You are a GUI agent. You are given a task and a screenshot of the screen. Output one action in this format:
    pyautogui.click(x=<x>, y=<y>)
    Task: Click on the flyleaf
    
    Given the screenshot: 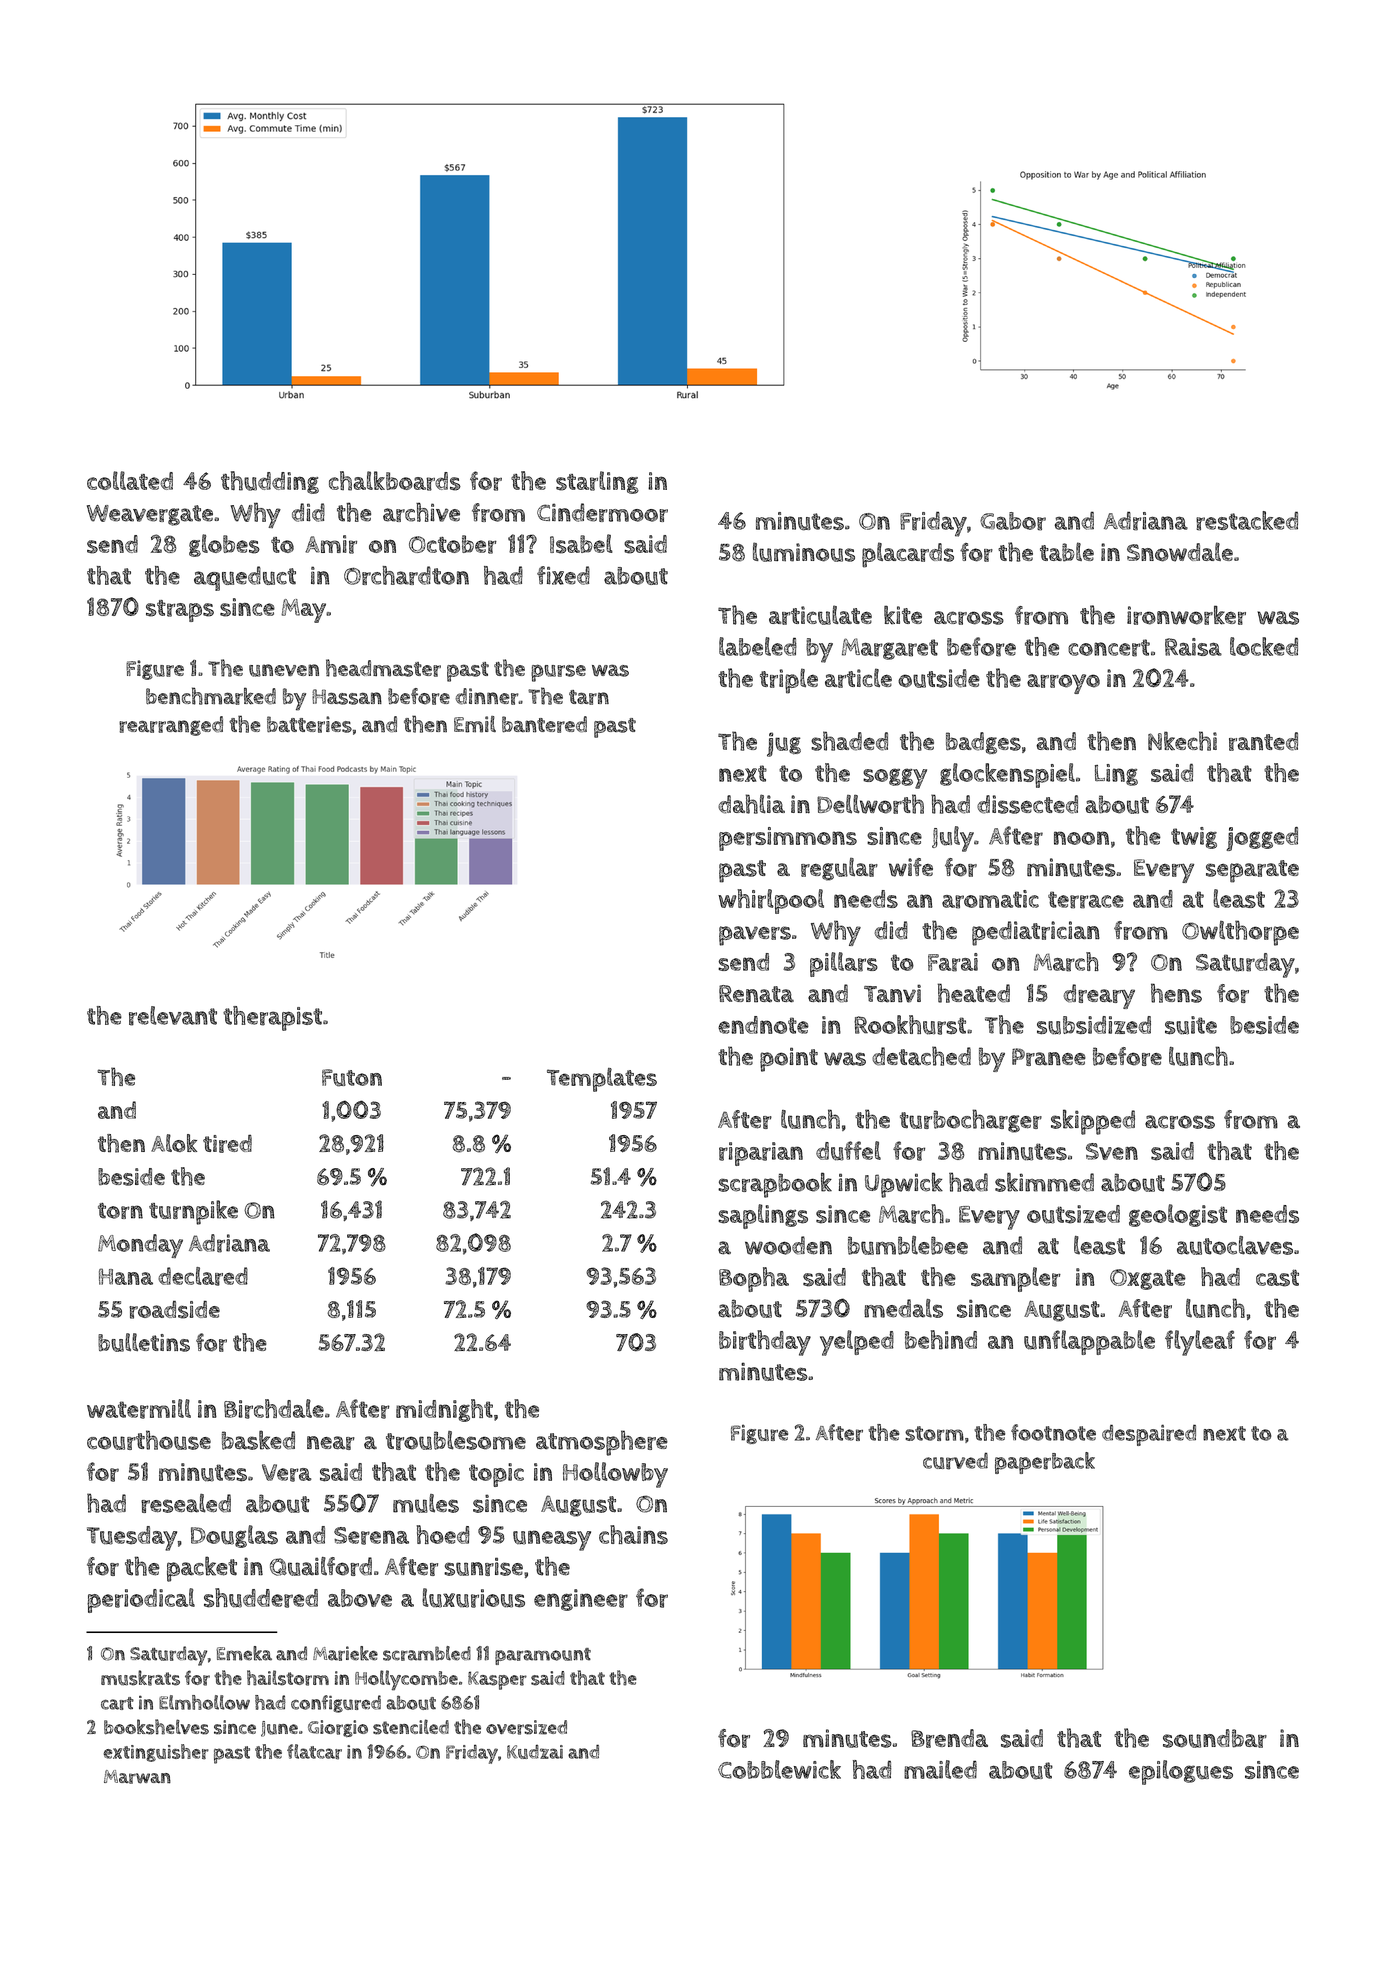 What is the action you would take?
    pyautogui.click(x=1200, y=1343)
